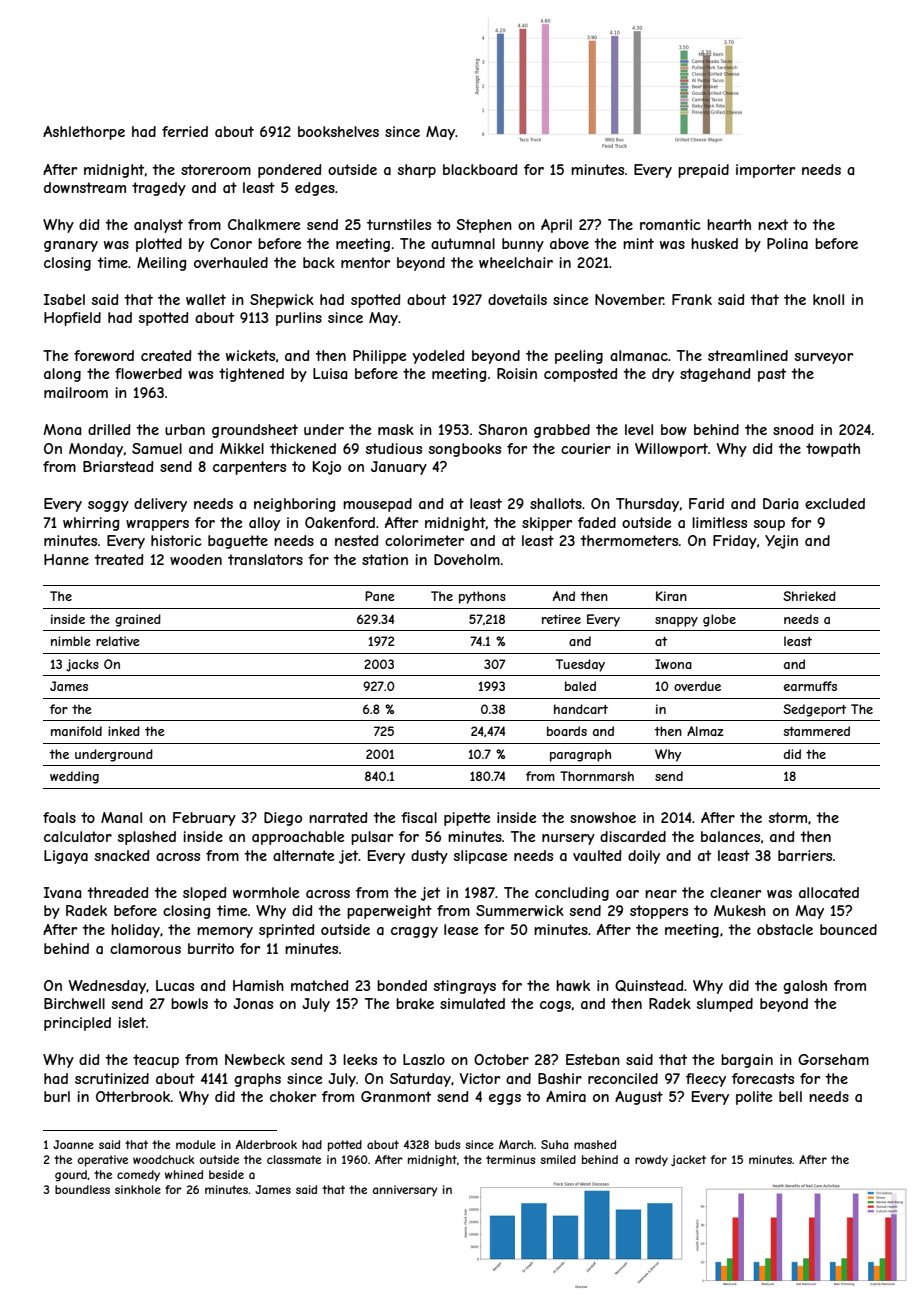 This screenshot has width=924, height=1308. Describe the element at coordinates (833, 450) in the screenshot. I see `towpath` at that location.
